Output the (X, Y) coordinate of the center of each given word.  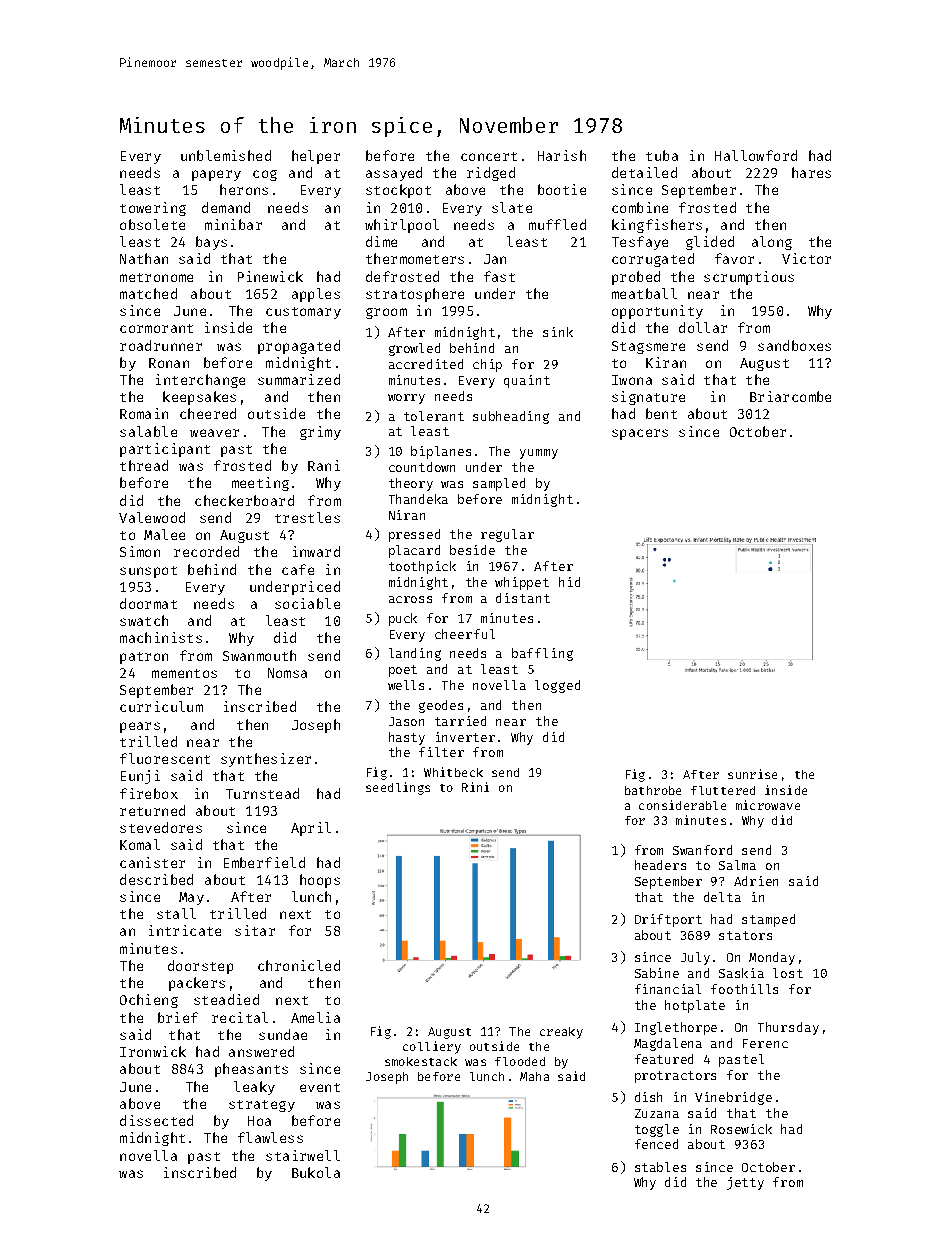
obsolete (152, 224)
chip (487, 365)
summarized (299, 379)
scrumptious (749, 278)
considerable (682, 805)
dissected (156, 1120)
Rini (475, 787)
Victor (806, 258)
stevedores (161, 827)
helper (316, 157)
